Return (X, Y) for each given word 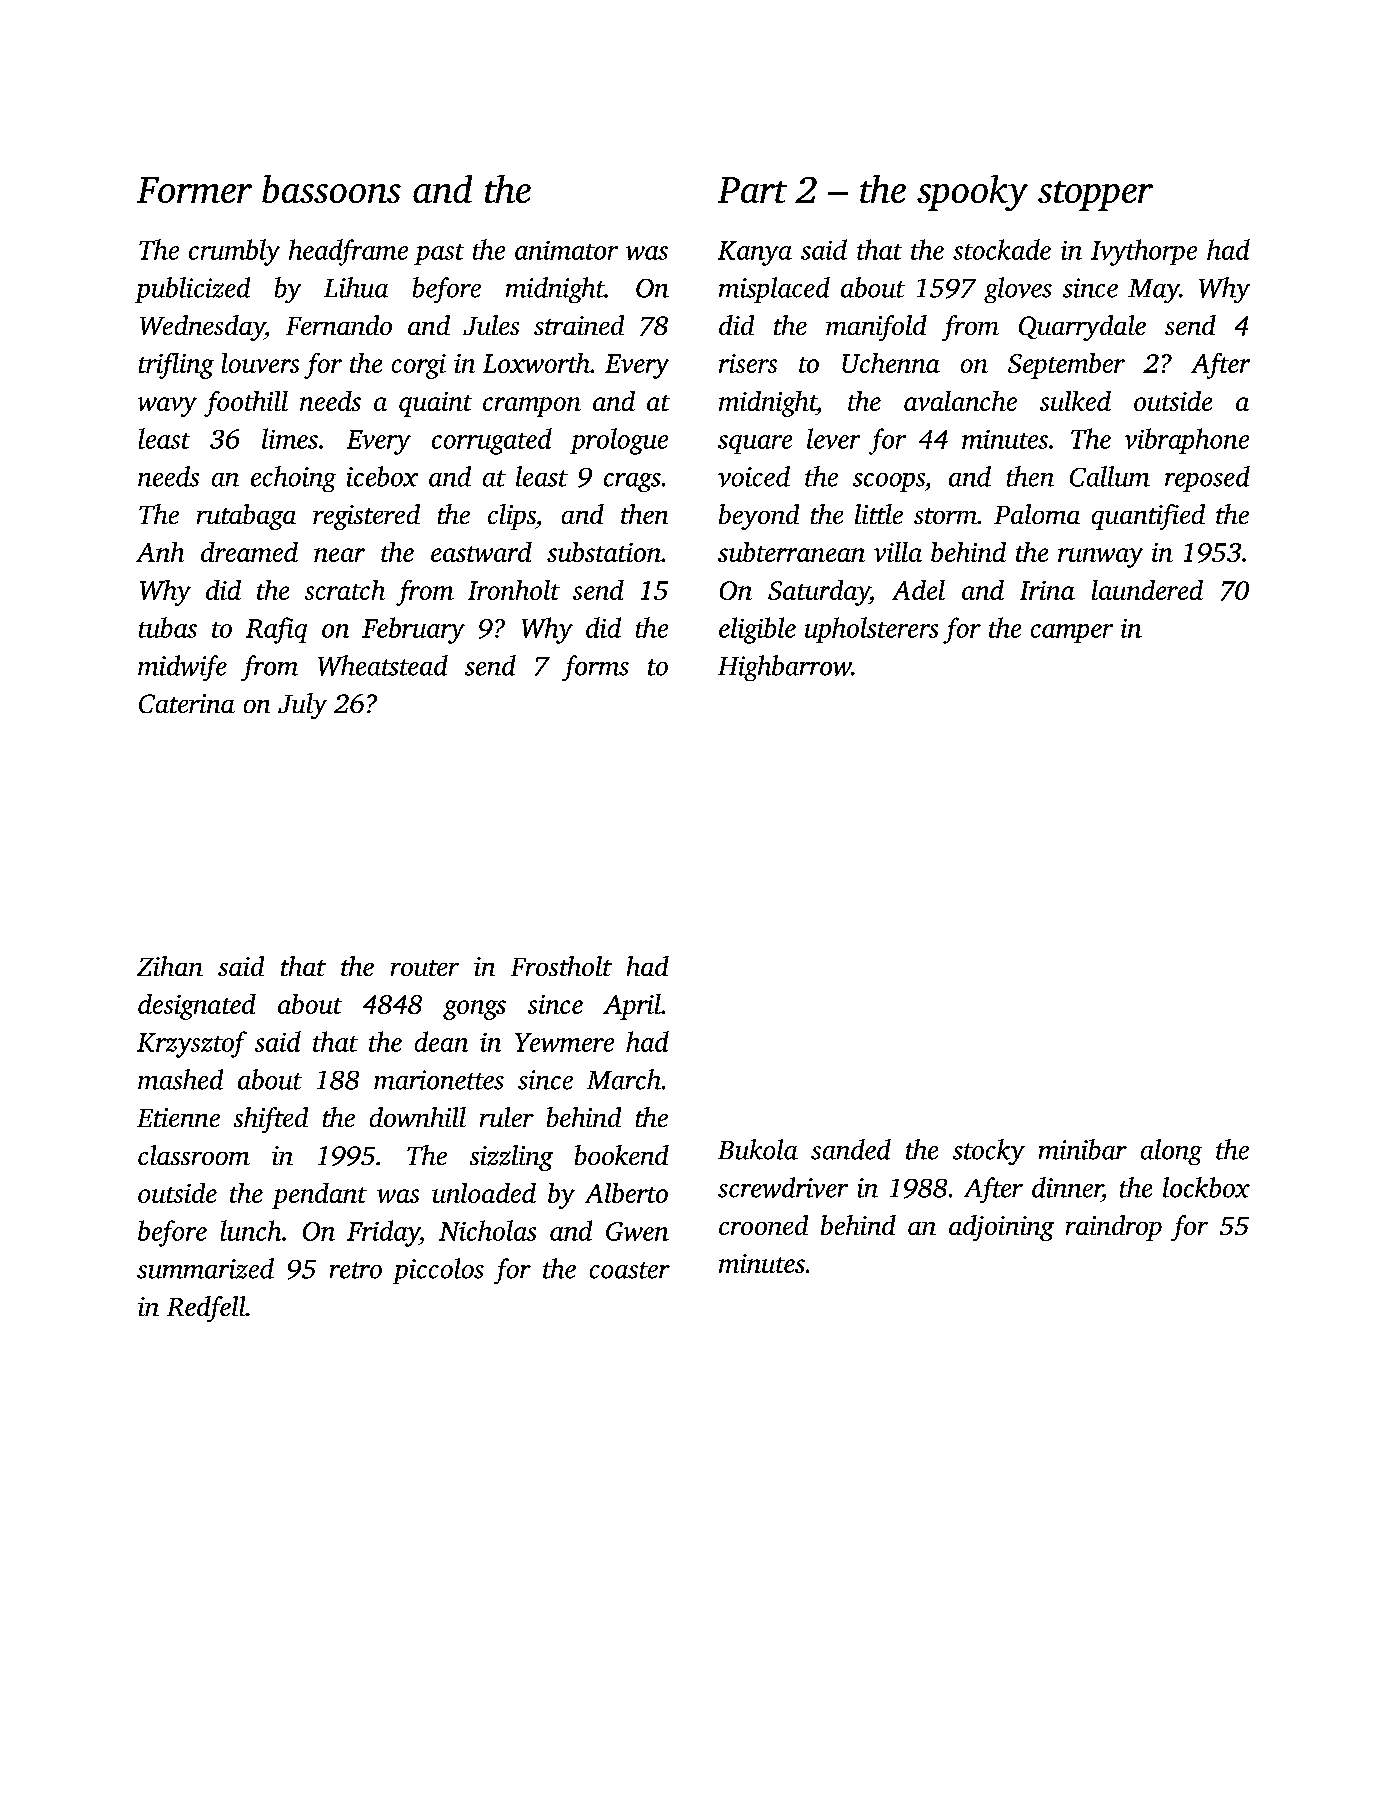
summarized (205, 1268)
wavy (167, 407)
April (632, 1007)
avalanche (960, 401)
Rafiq (276, 630)
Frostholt (561, 966)
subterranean (791, 552)
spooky (972, 193)
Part (752, 190)
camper (1072, 633)
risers (748, 363)
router (425, 968)
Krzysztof (192, 1044)
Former (194, 190)
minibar (1083, 1149)
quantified (1148, 517)
